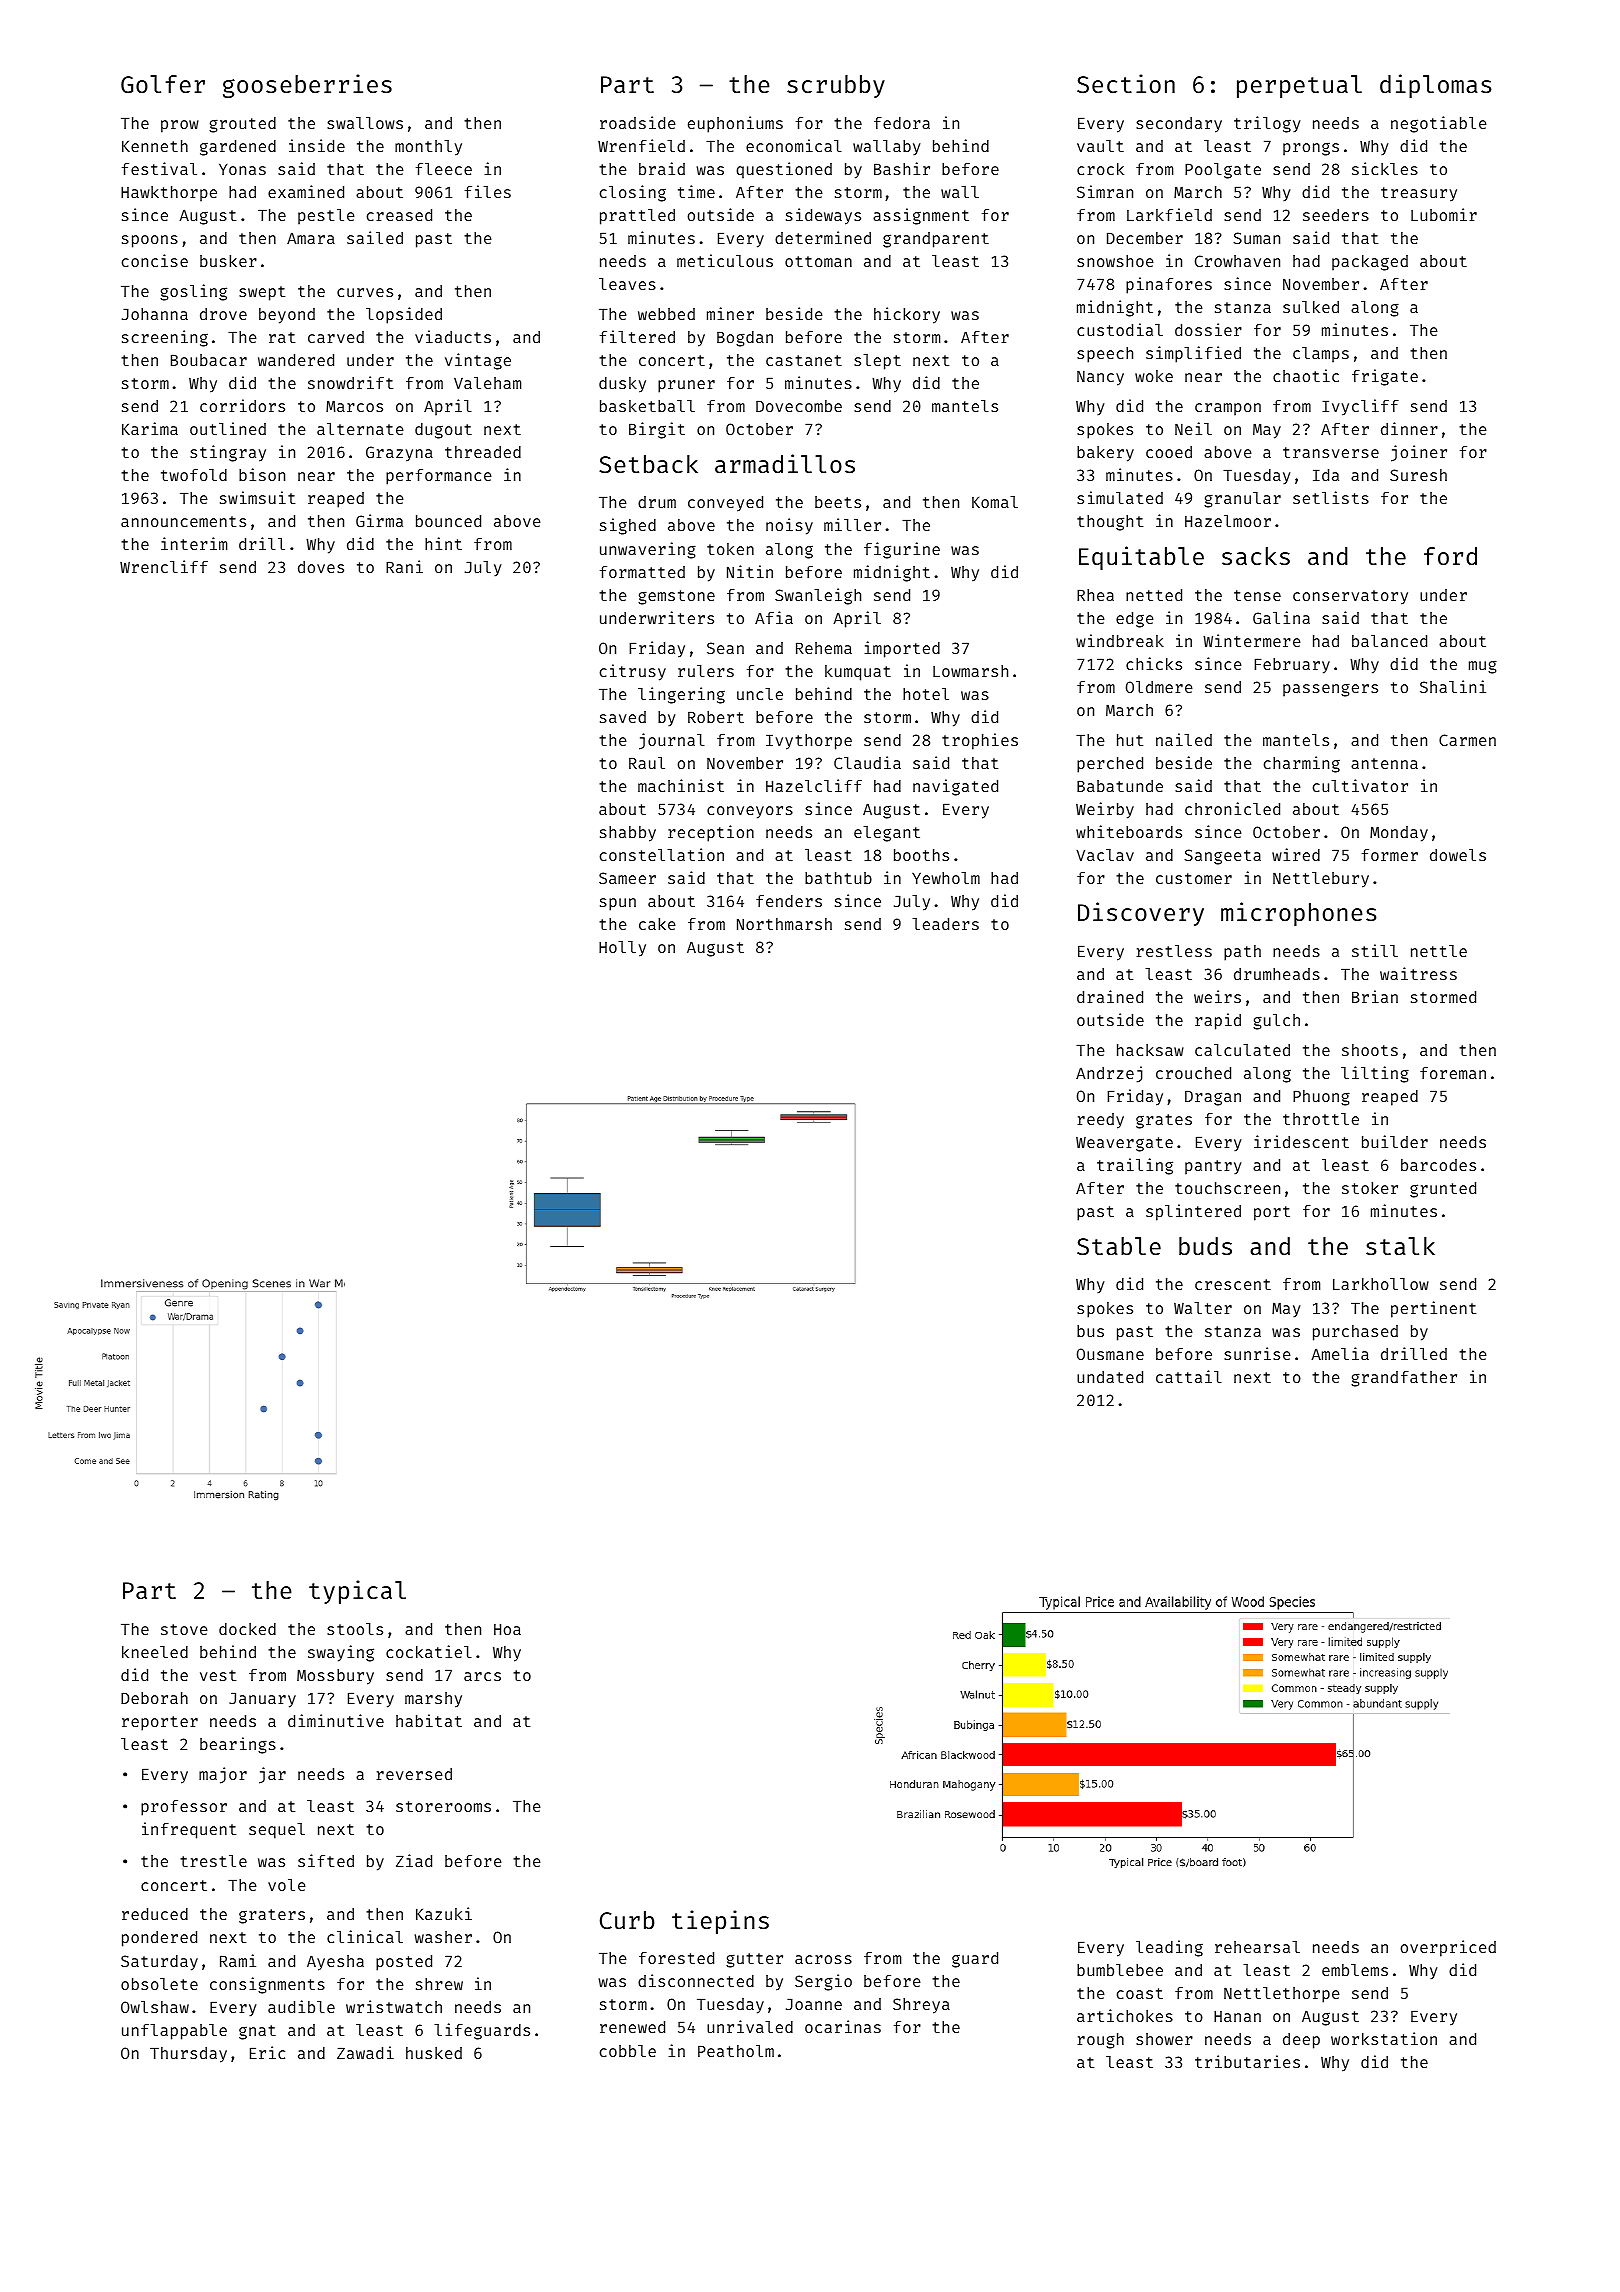  Describe the element at coordinates (902, 550) in the screenshot. I see `figurine` at that location.
